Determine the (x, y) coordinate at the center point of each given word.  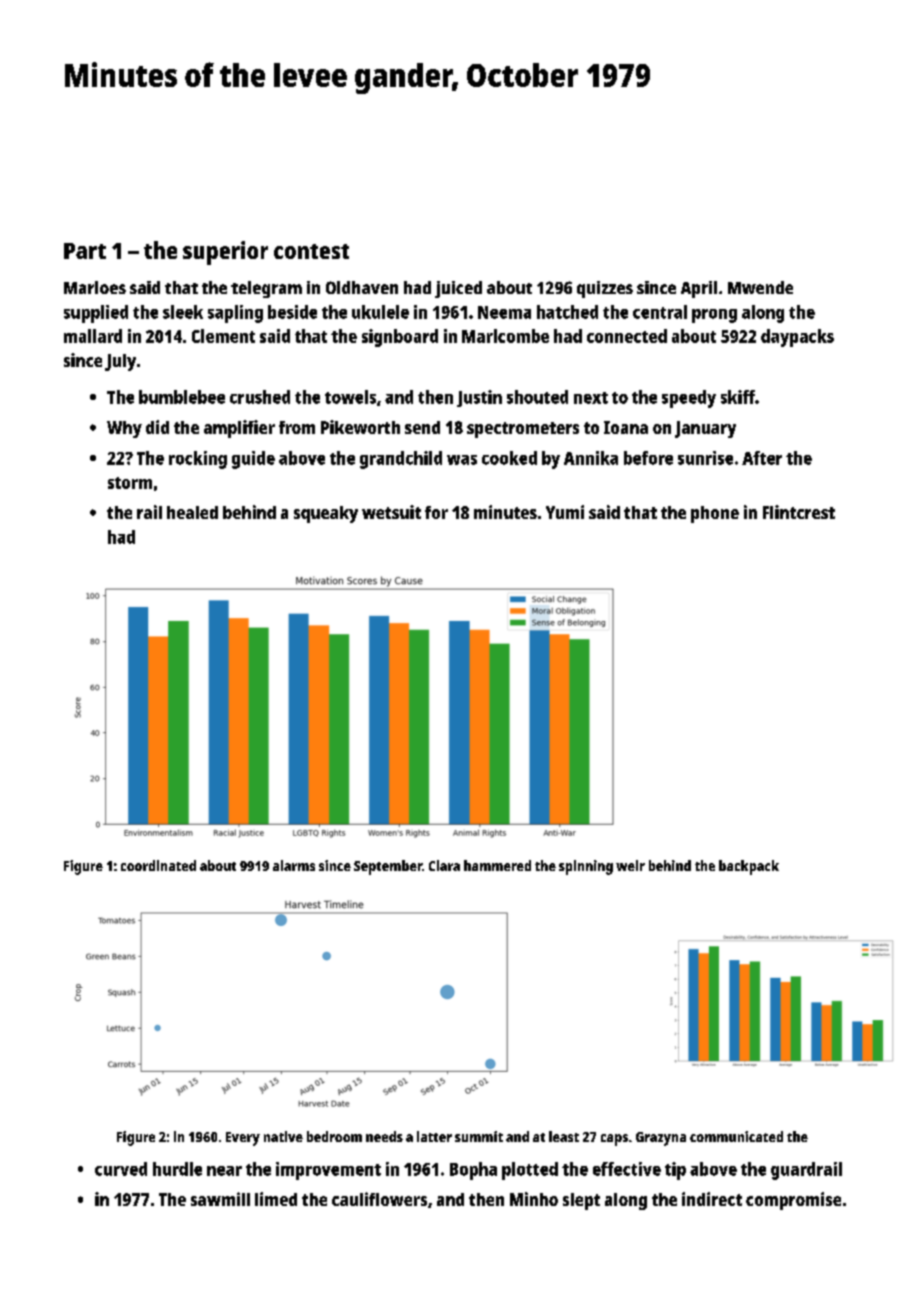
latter (434, 1136)
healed (192, 512)
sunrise (705, 458)
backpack (749, 867)
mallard (93, 336)
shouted (537, 397)
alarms (294, 865)
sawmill (220, 1199)
